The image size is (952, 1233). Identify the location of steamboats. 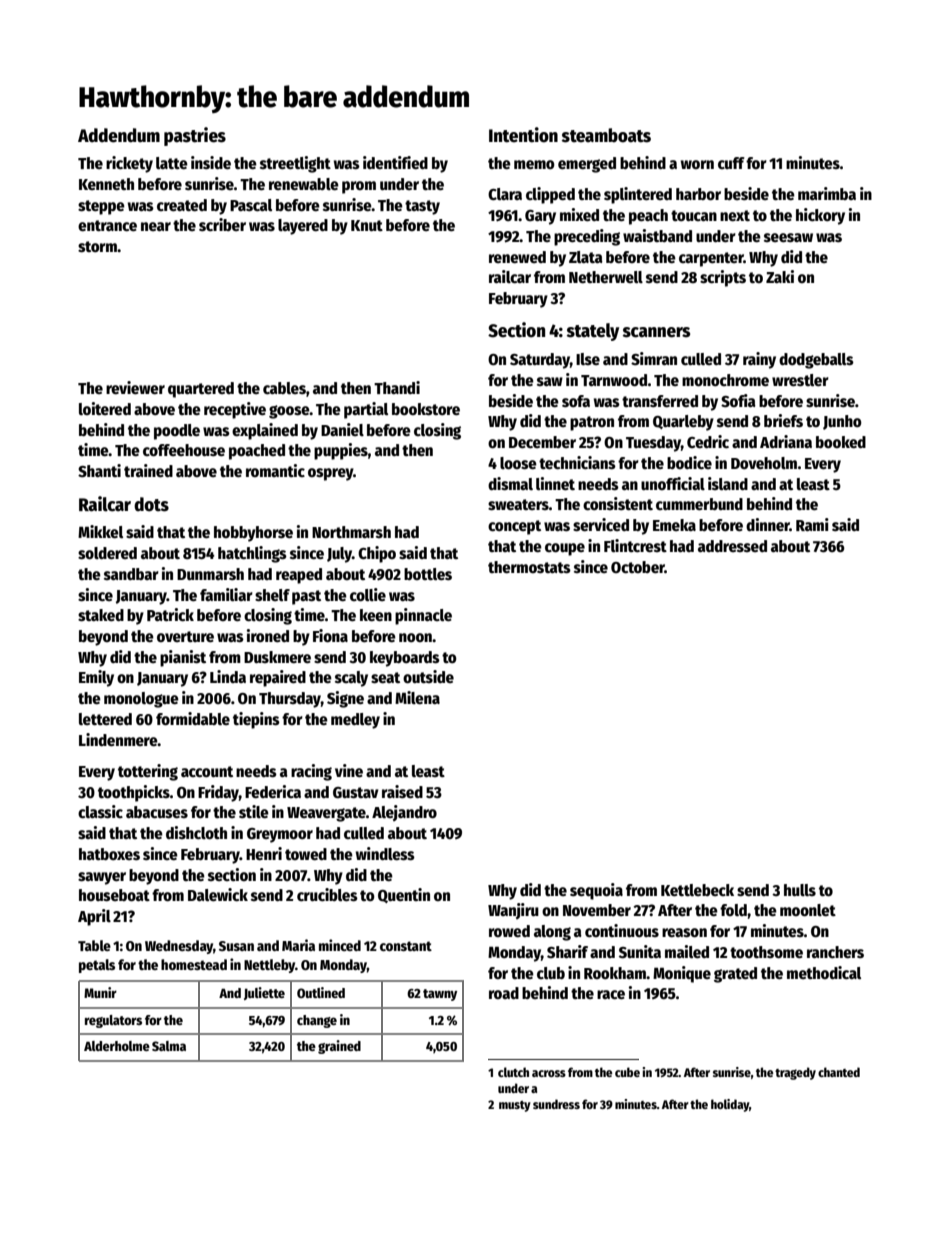
(606, 135).
